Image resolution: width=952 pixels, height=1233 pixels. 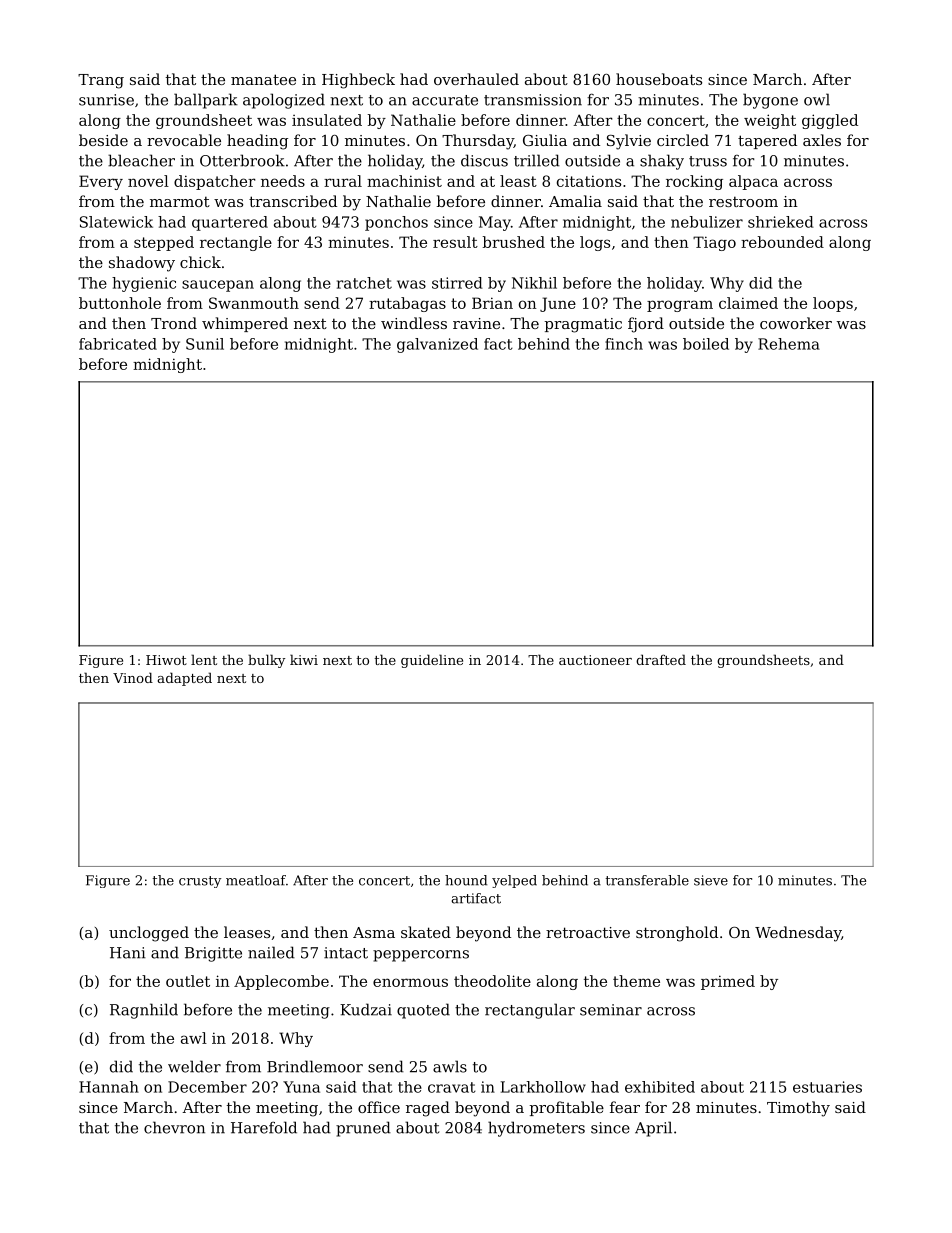 I want to click on ballpark, so click(x=206, y=101).
